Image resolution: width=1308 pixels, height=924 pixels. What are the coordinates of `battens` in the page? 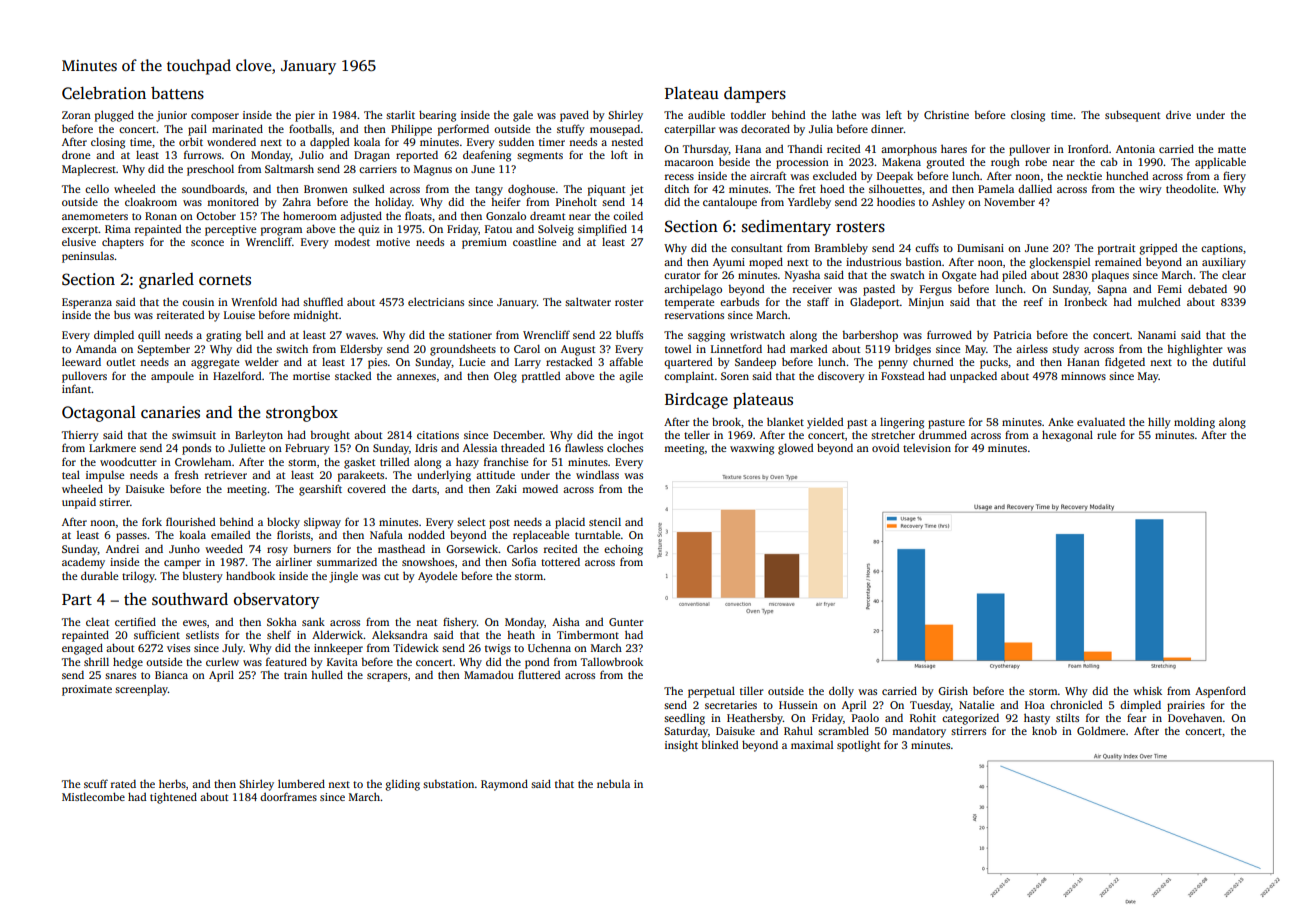 It's located at (177, 93).
